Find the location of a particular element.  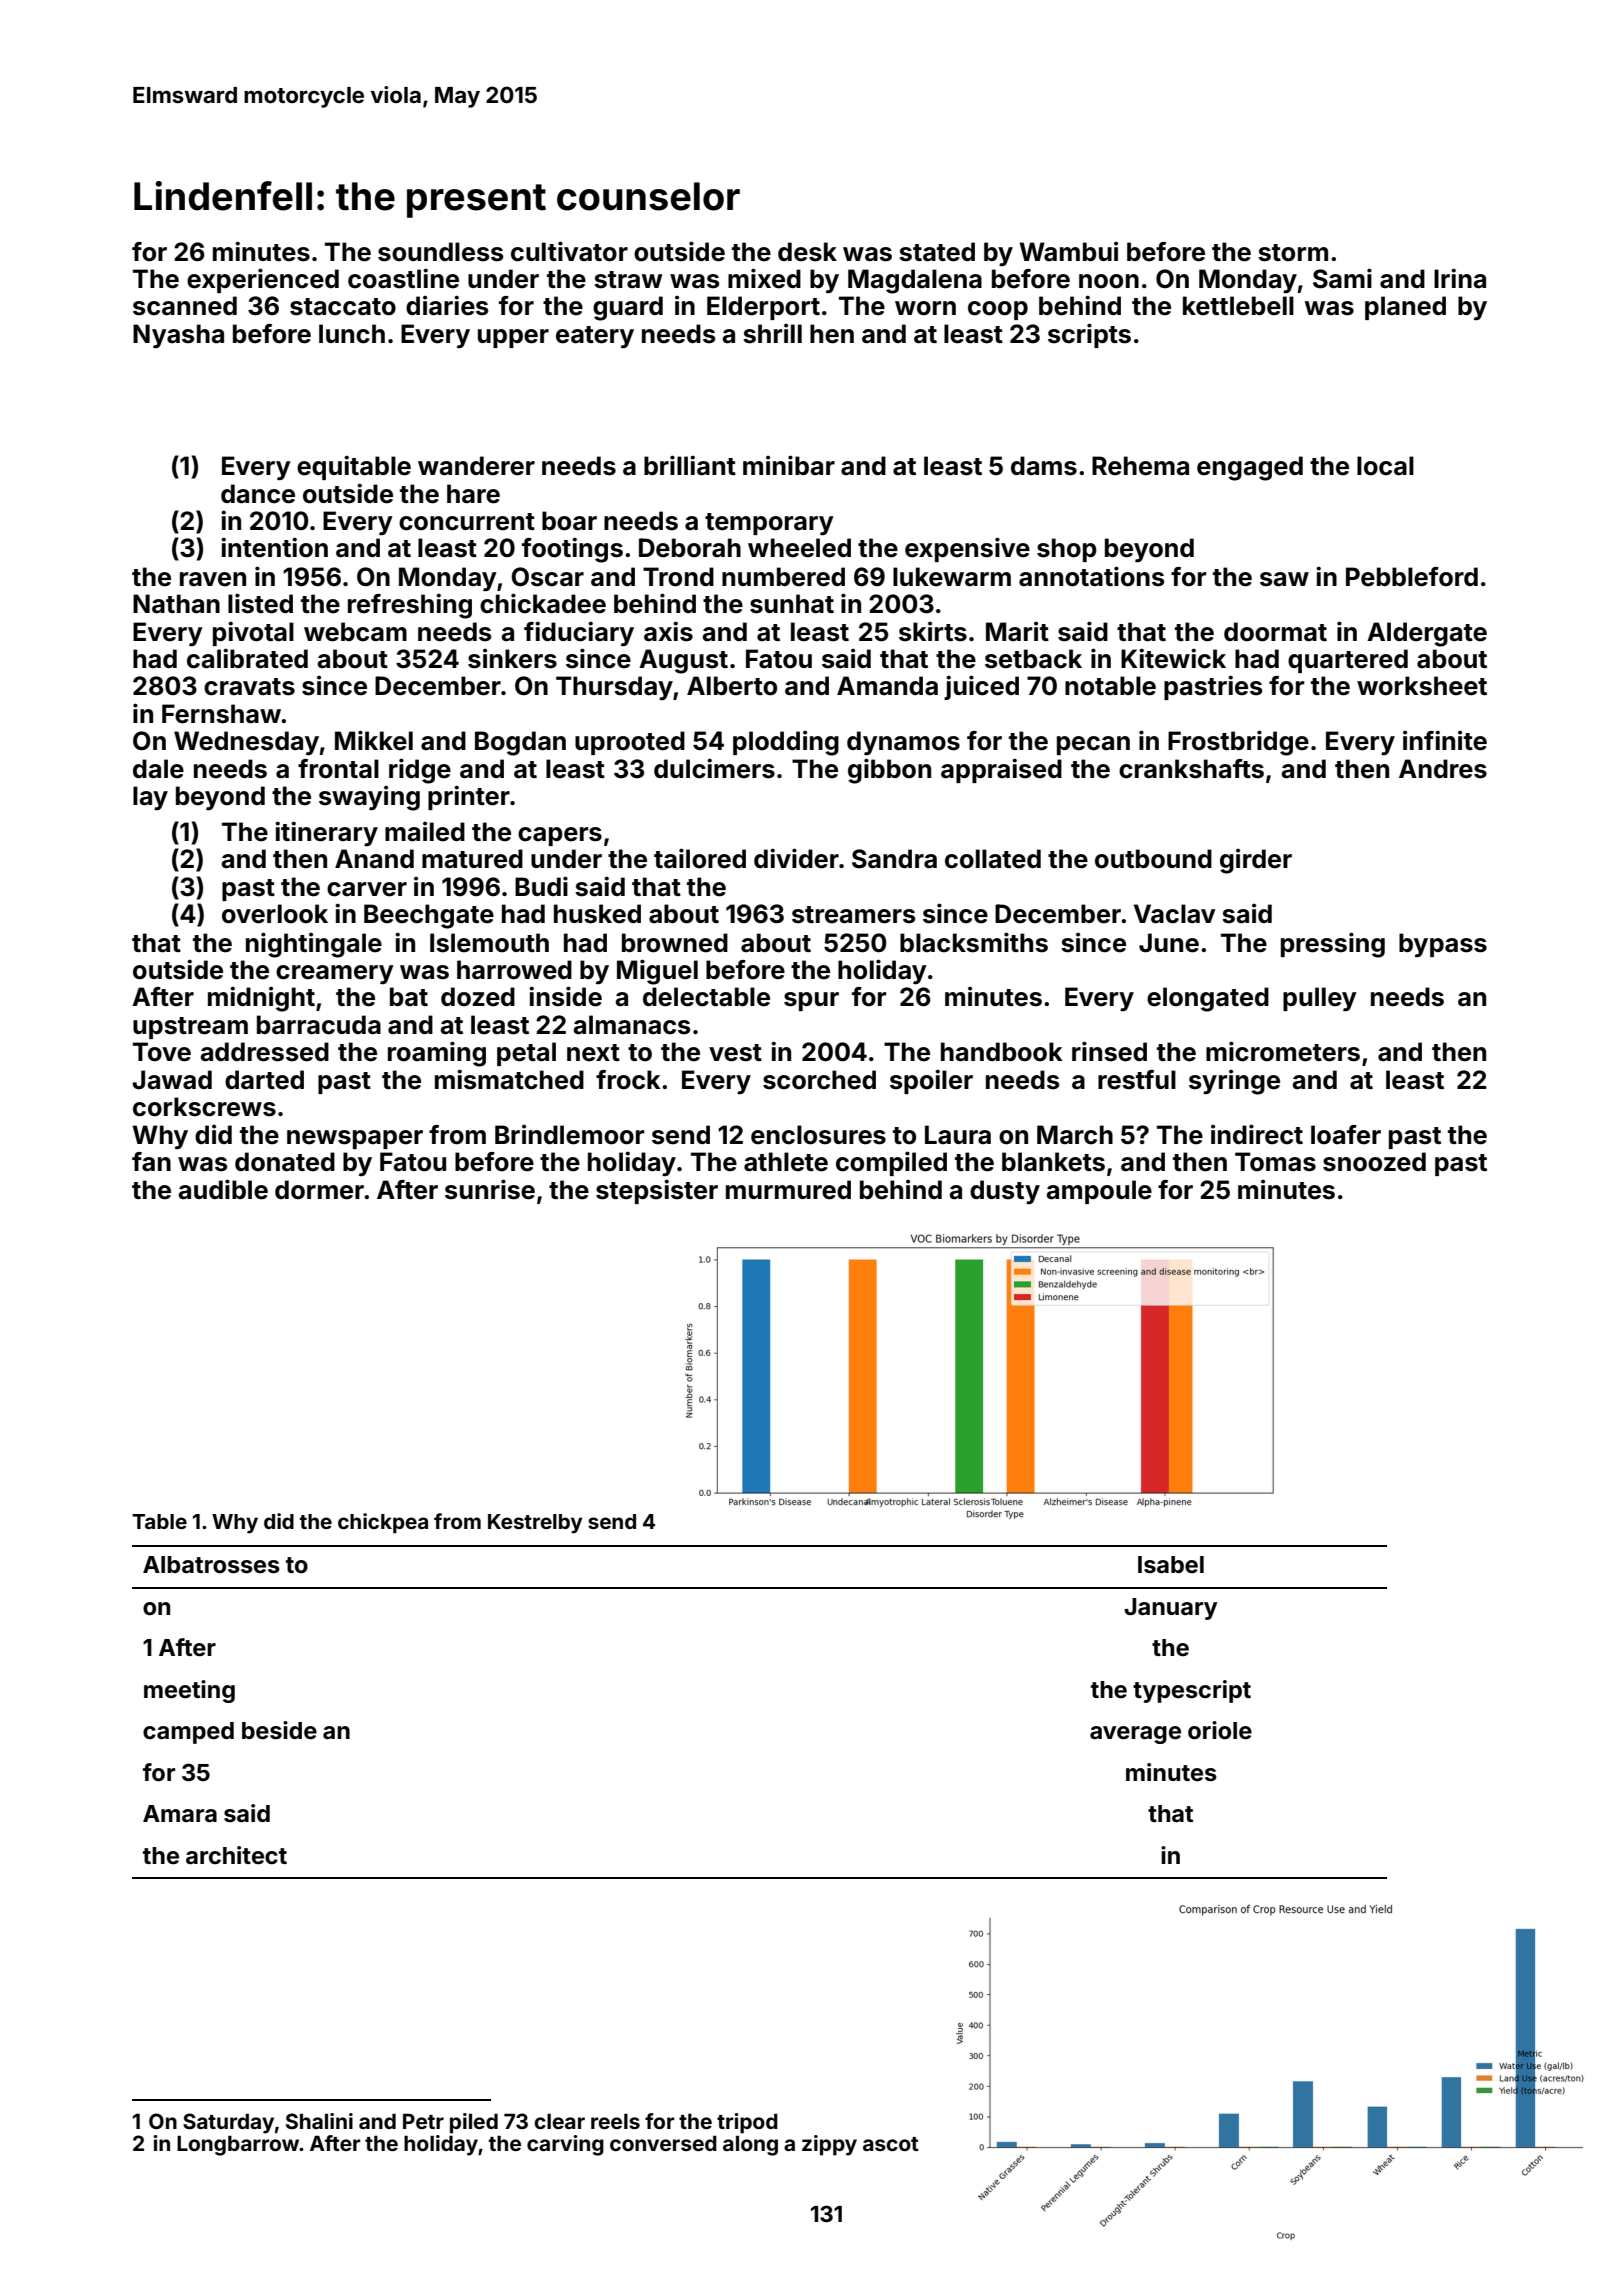

dance is located at coordinates (258, 494).
